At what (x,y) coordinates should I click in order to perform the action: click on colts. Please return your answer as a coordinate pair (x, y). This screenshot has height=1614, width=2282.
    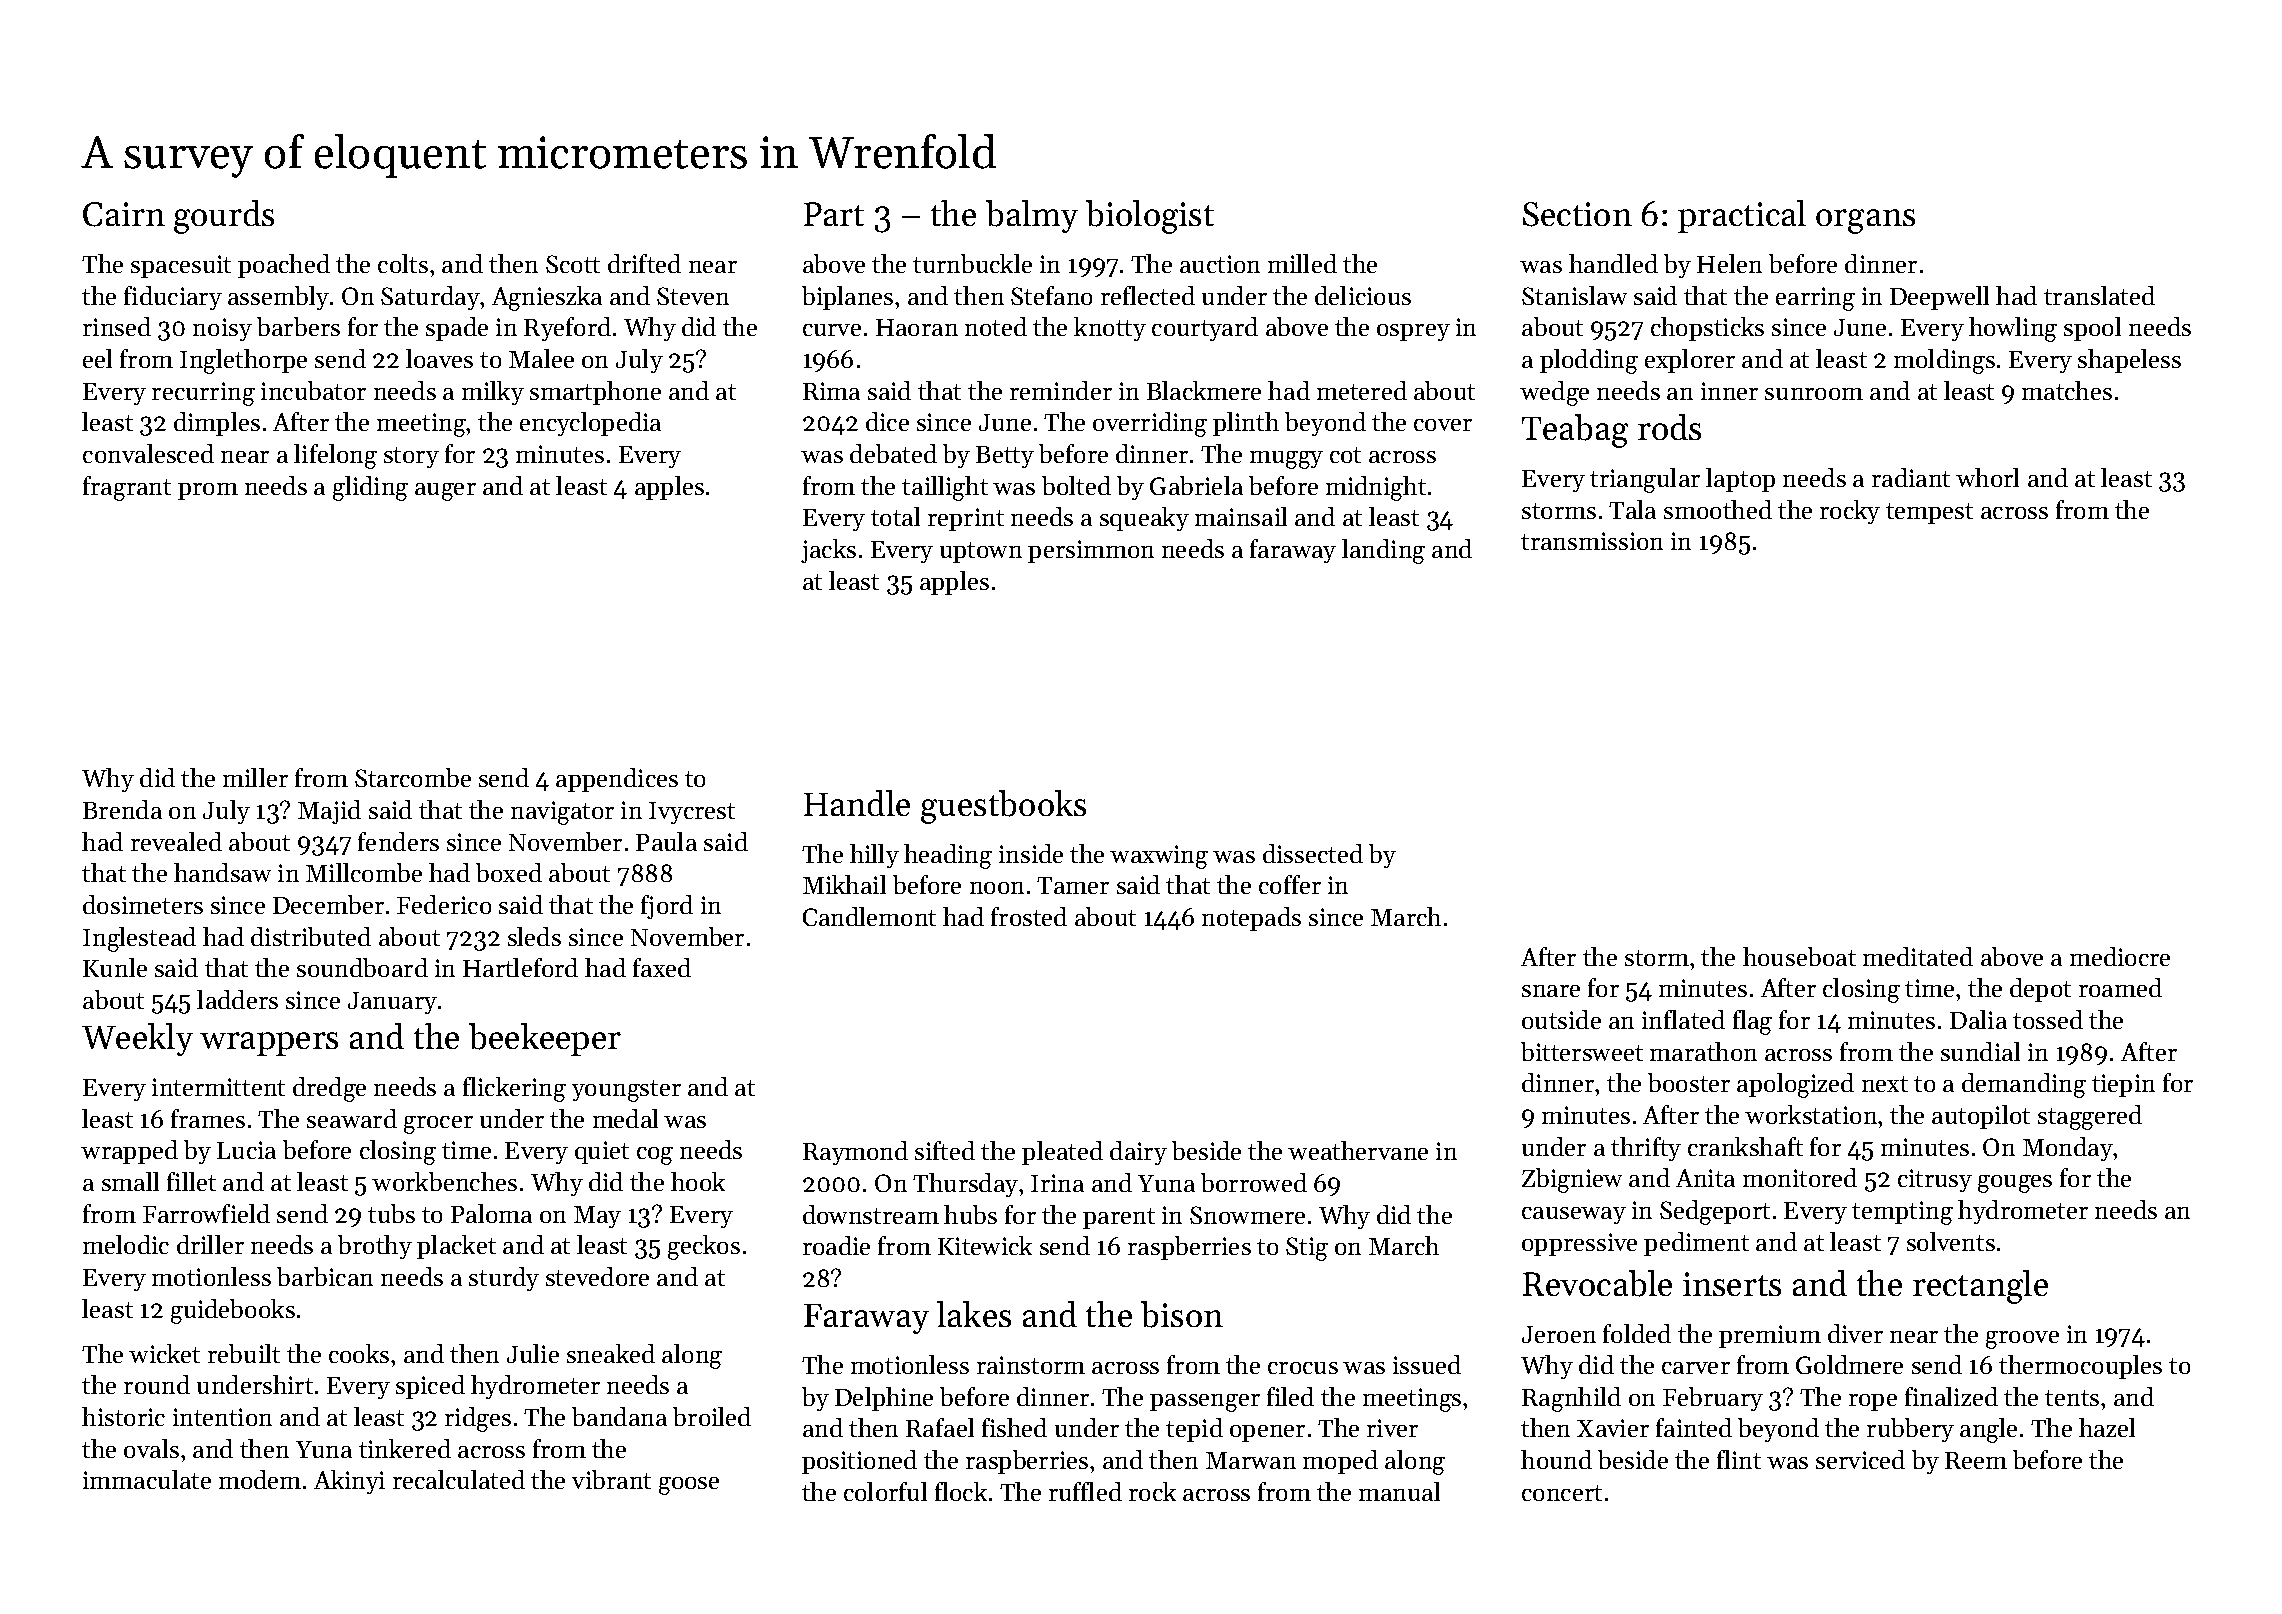
    Looking at the image, I should click on (403, 263).
